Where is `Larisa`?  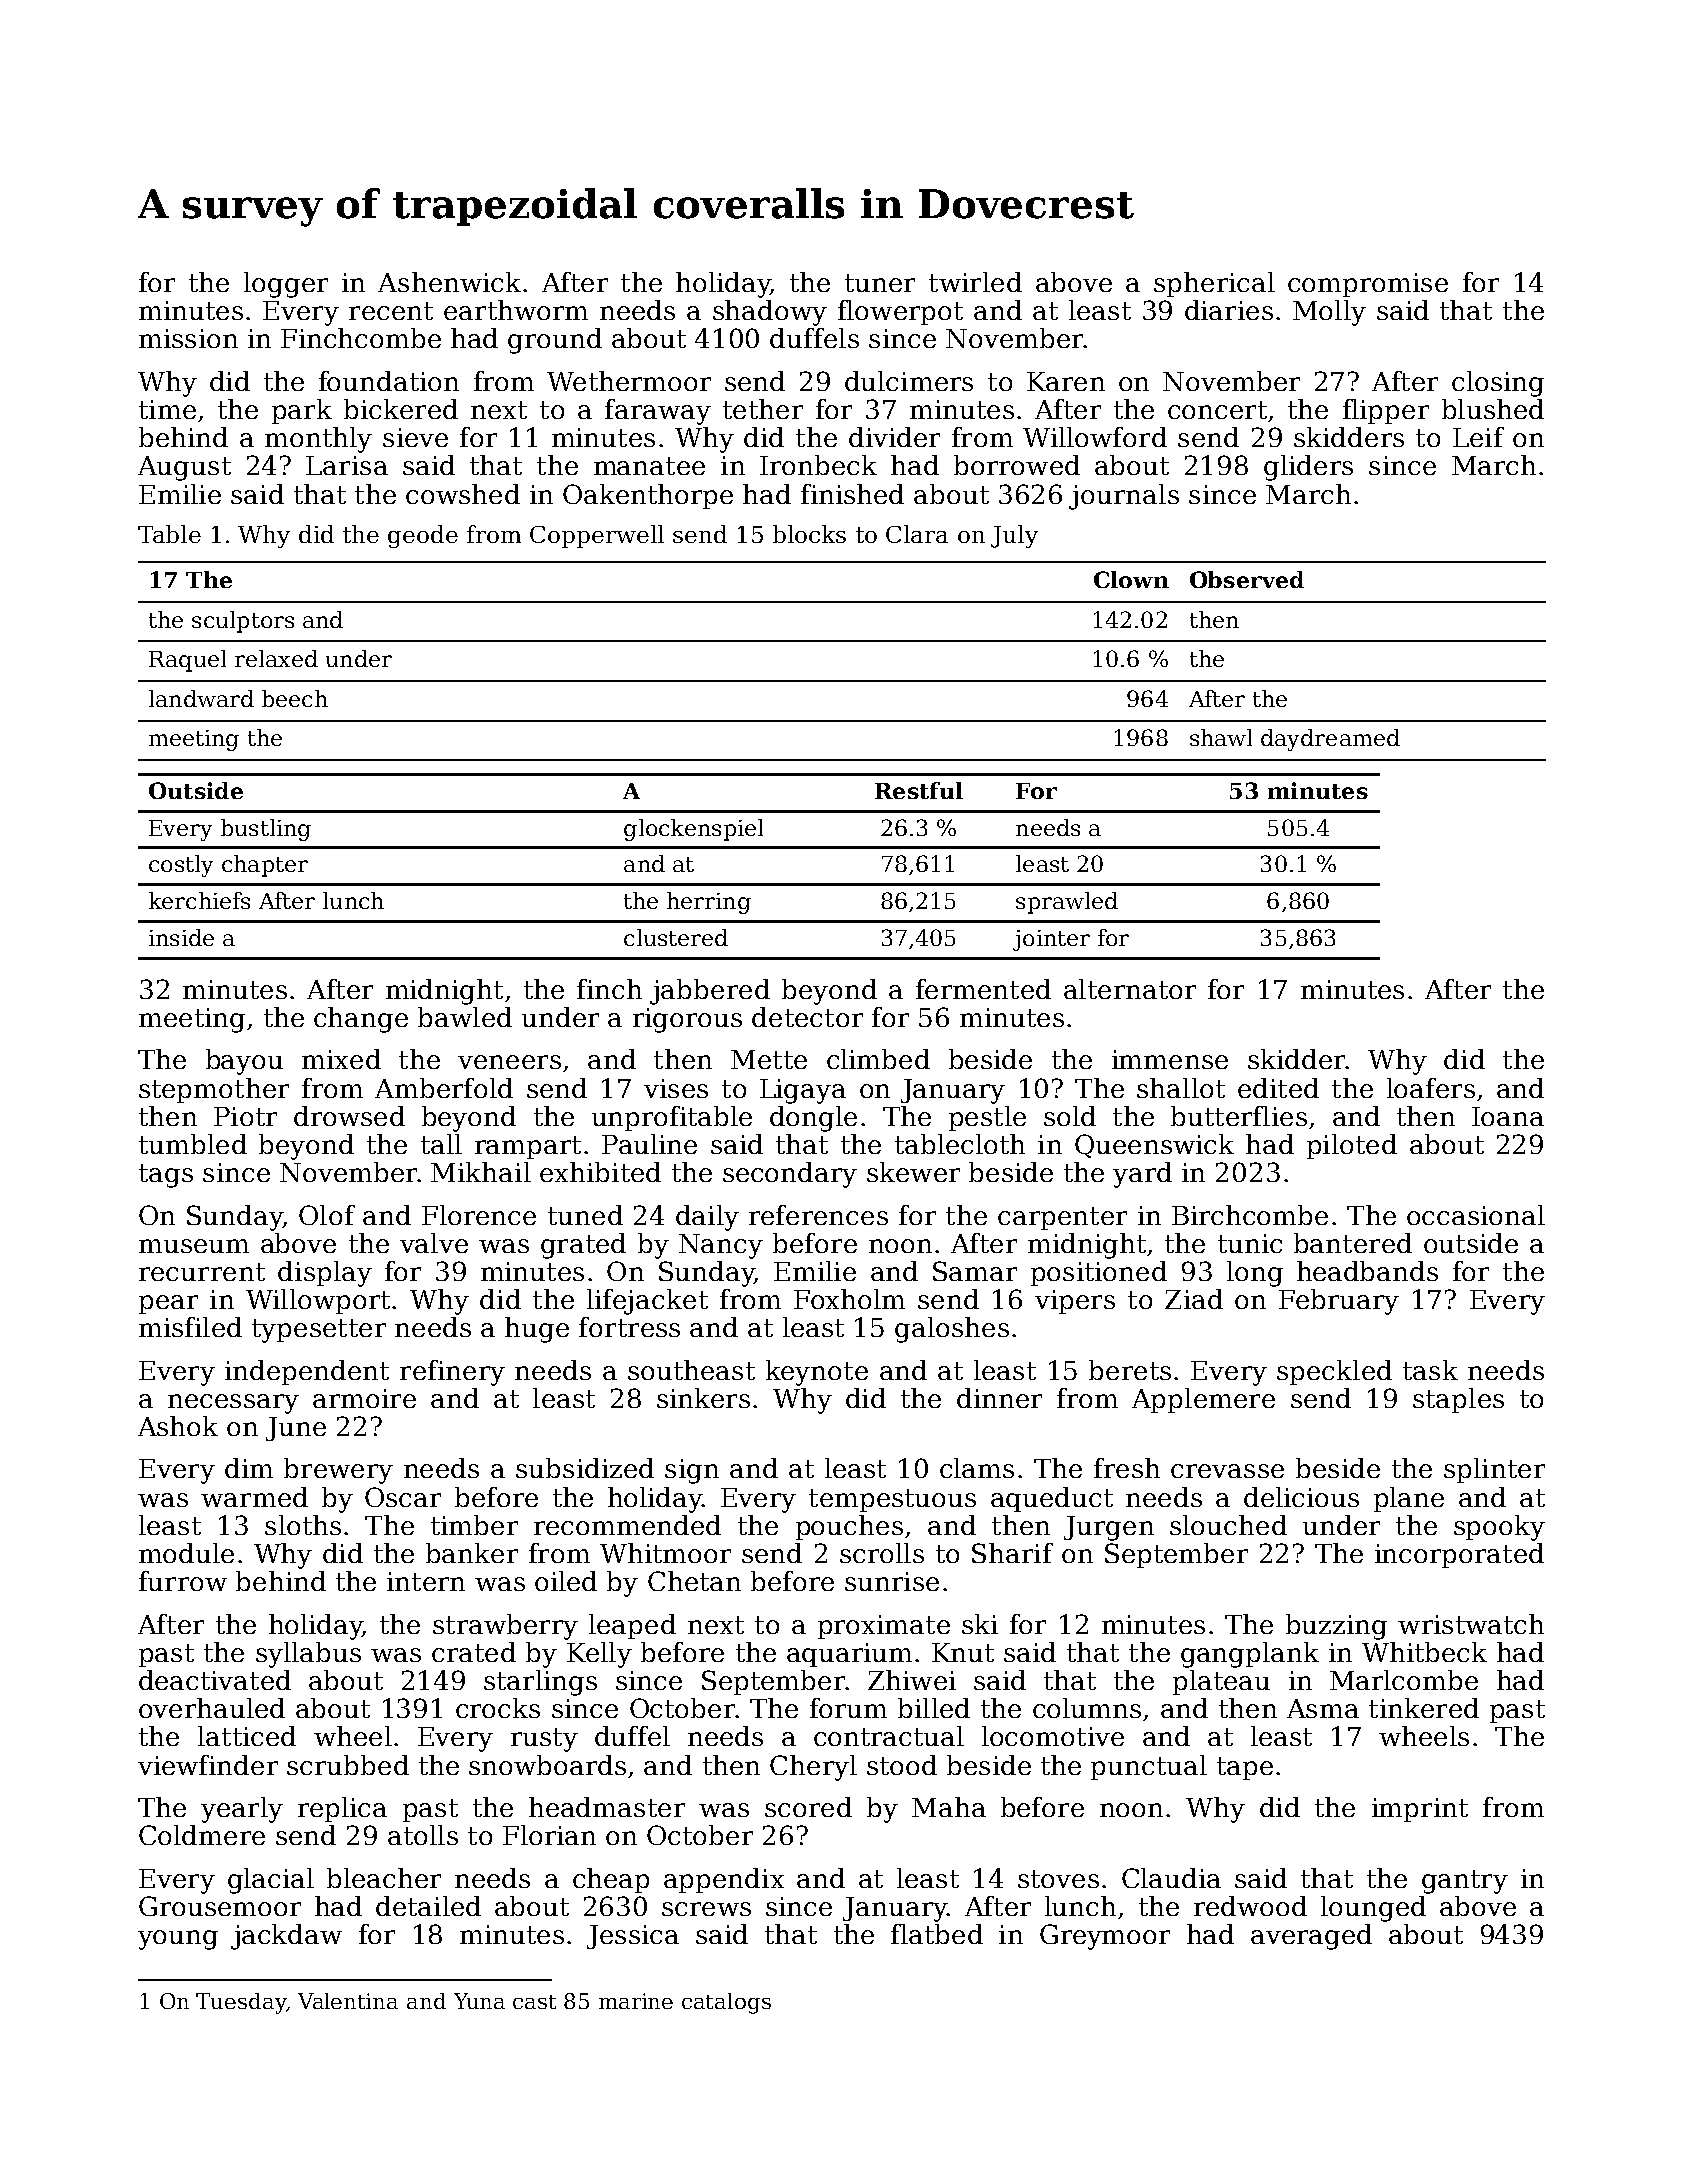
Larisa is located at coordinates (347, 465).
